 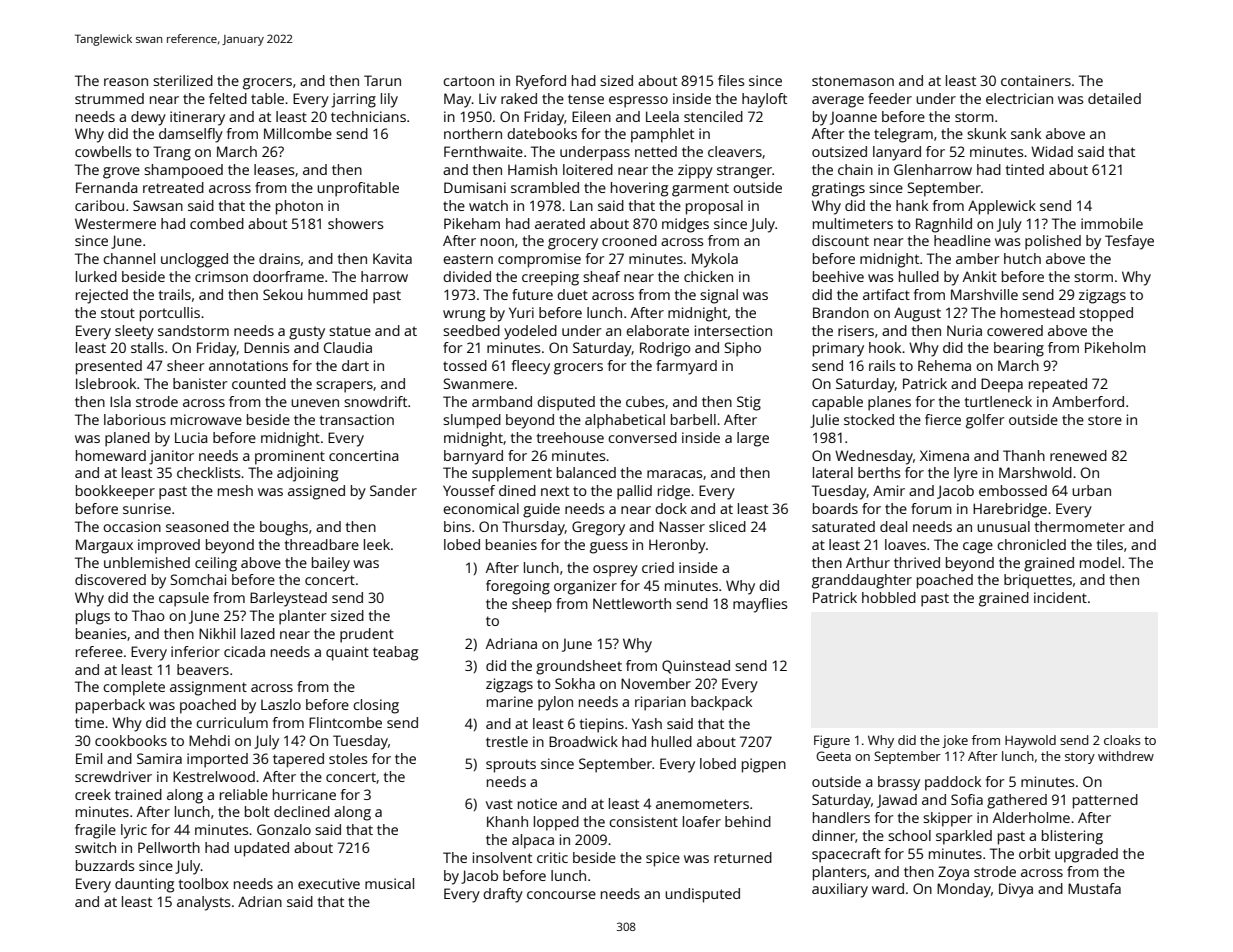 What do you see at coordinates (290, 457) in the screenshot?
I see `prominent` at bounding box center [290, 457].
